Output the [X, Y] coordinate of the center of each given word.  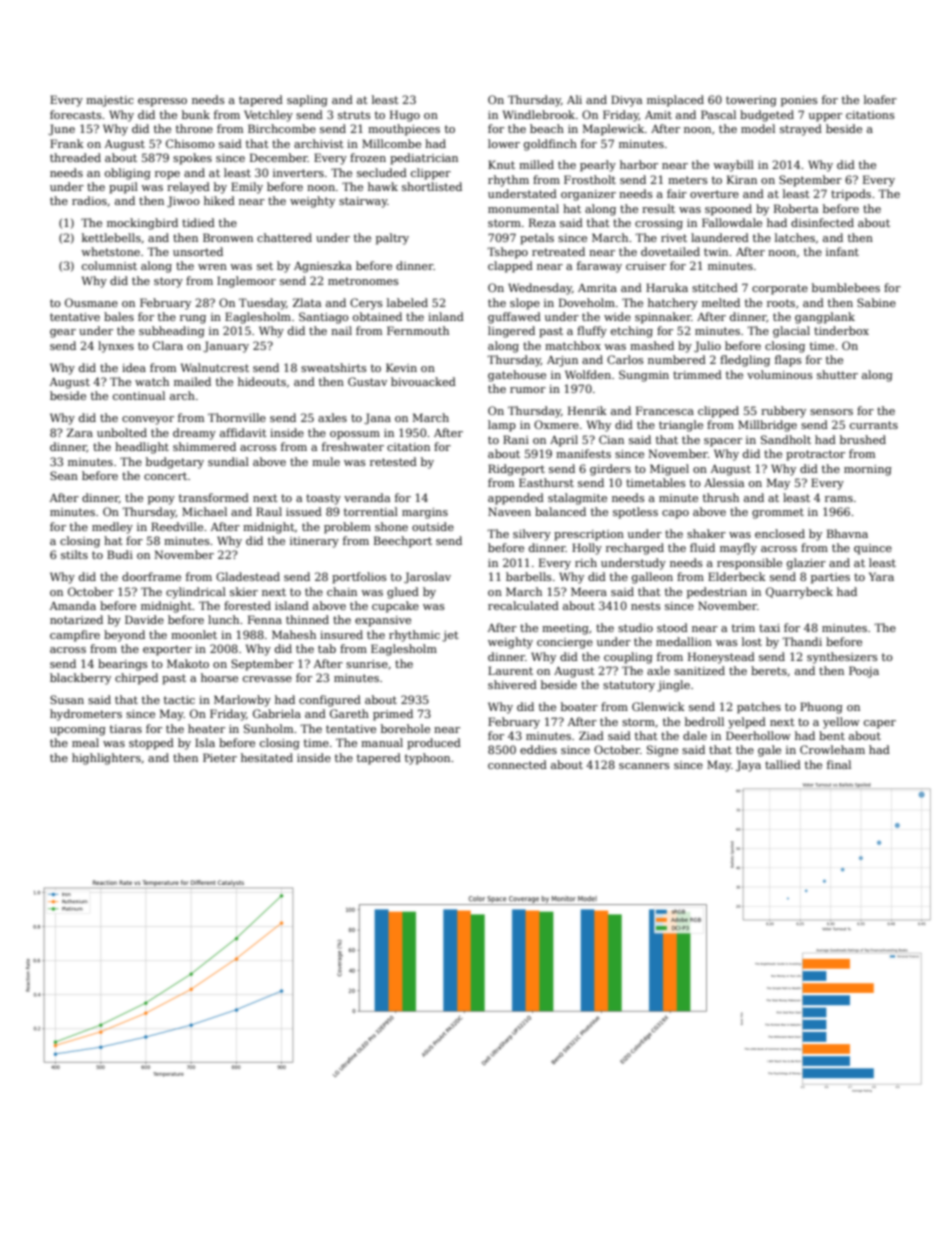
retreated [558, 251]
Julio [707, 347]
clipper [431, 174]
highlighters [106, 759]
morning [868, 470]
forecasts [76, 114]
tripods [851, 195]
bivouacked [423, 381]
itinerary [314, 542]
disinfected [822, 222]
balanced [560, 511]
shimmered [204, 446]
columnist [109, 265]
